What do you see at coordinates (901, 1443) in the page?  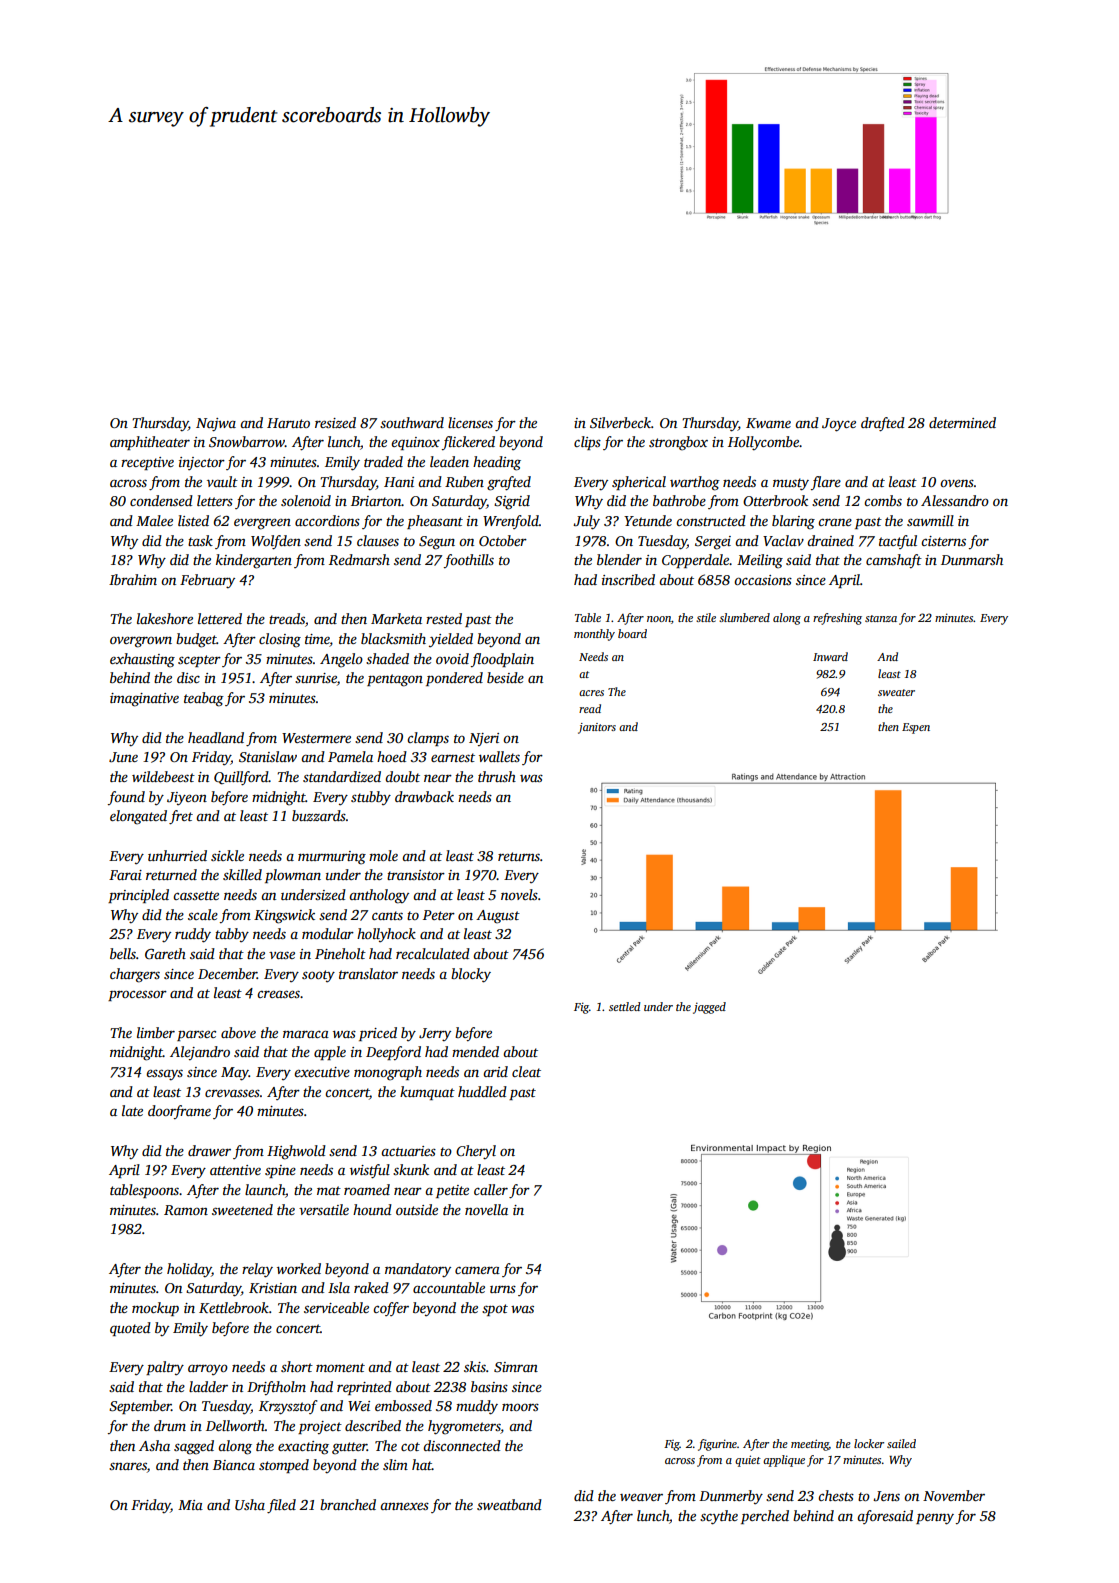 I see `sailed` at bounding box center [901, 1443].
